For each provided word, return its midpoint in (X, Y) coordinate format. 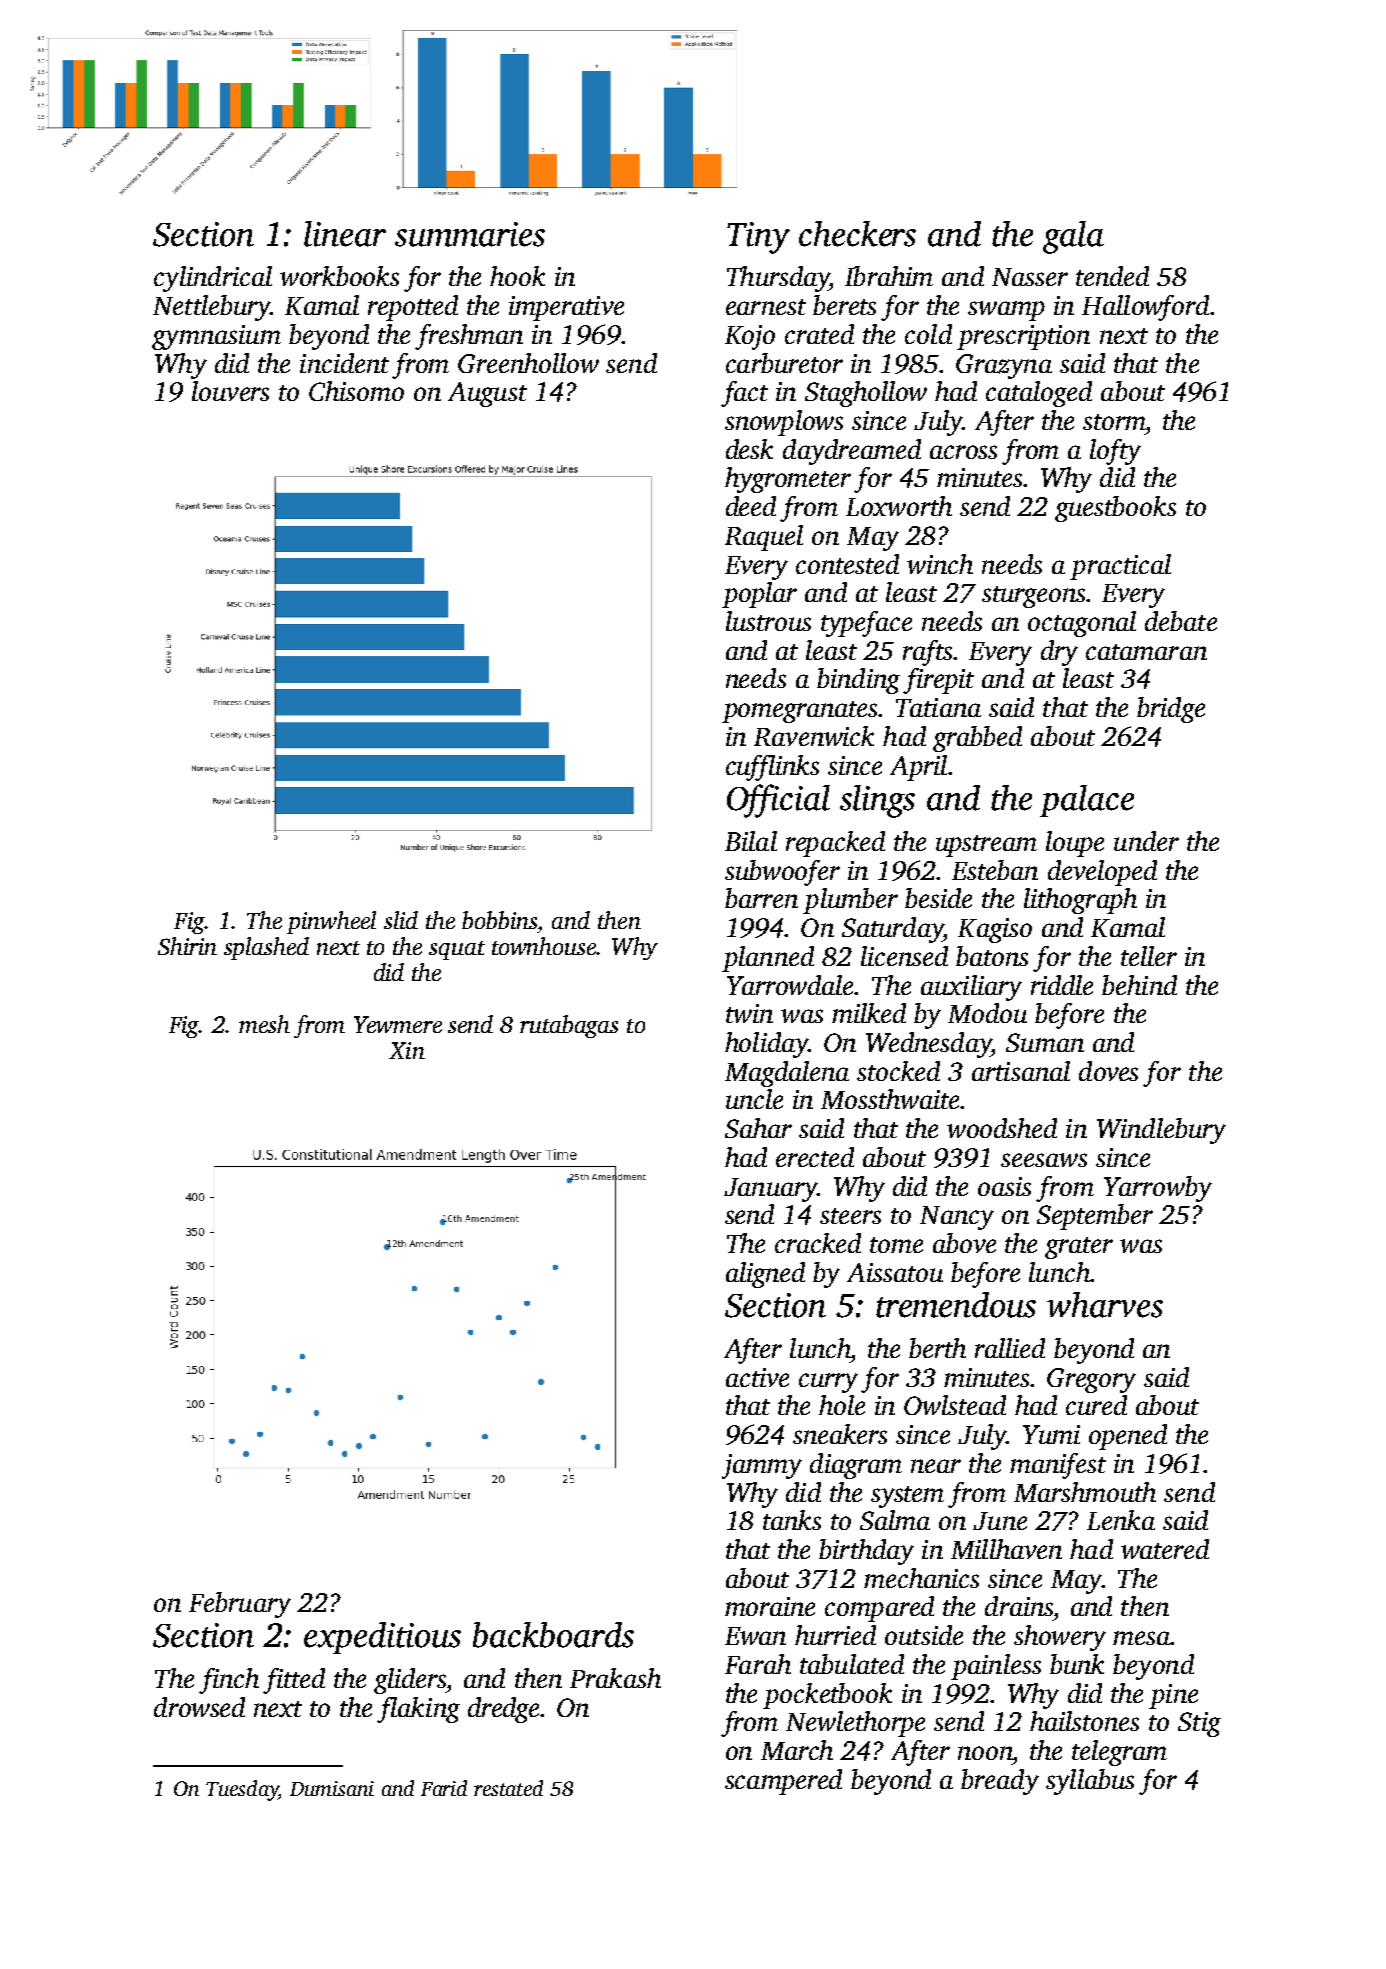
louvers (230, 391)
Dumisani (332, 1788)
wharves (1105, 1305)
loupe (1075, 844)
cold (928, 334)
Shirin (187, 946)
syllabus (1090, 1782)
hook (517, 276)
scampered (783, 1782)
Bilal (751, 841)
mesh (264, 1024)
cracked (818, 1243)
